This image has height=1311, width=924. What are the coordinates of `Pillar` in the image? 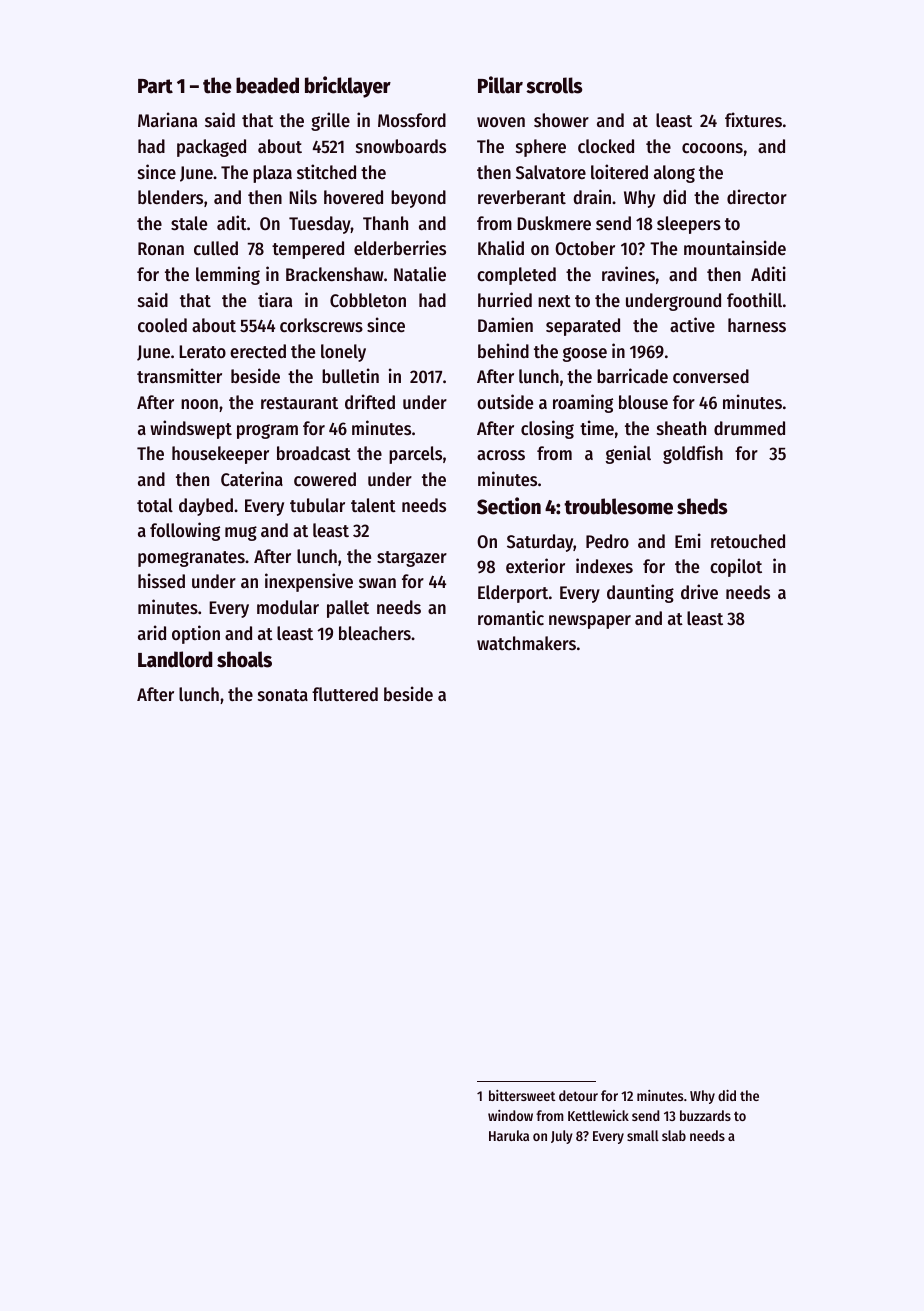 It's located at (500, 85).
